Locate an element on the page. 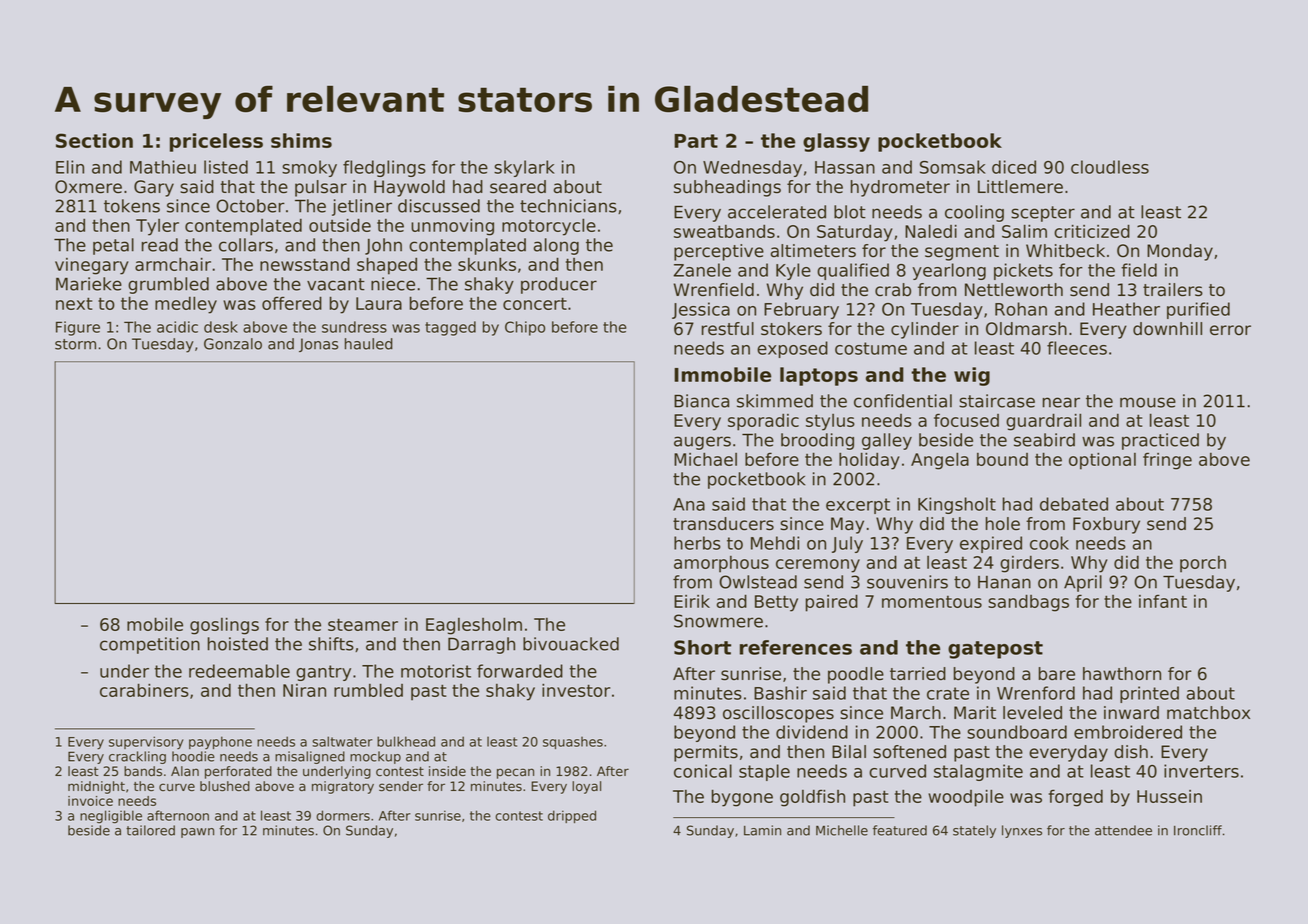 Image resolution: width=1308 pixels, height=924 pixels. Foxbury is located at coordinates (1106, 525).
